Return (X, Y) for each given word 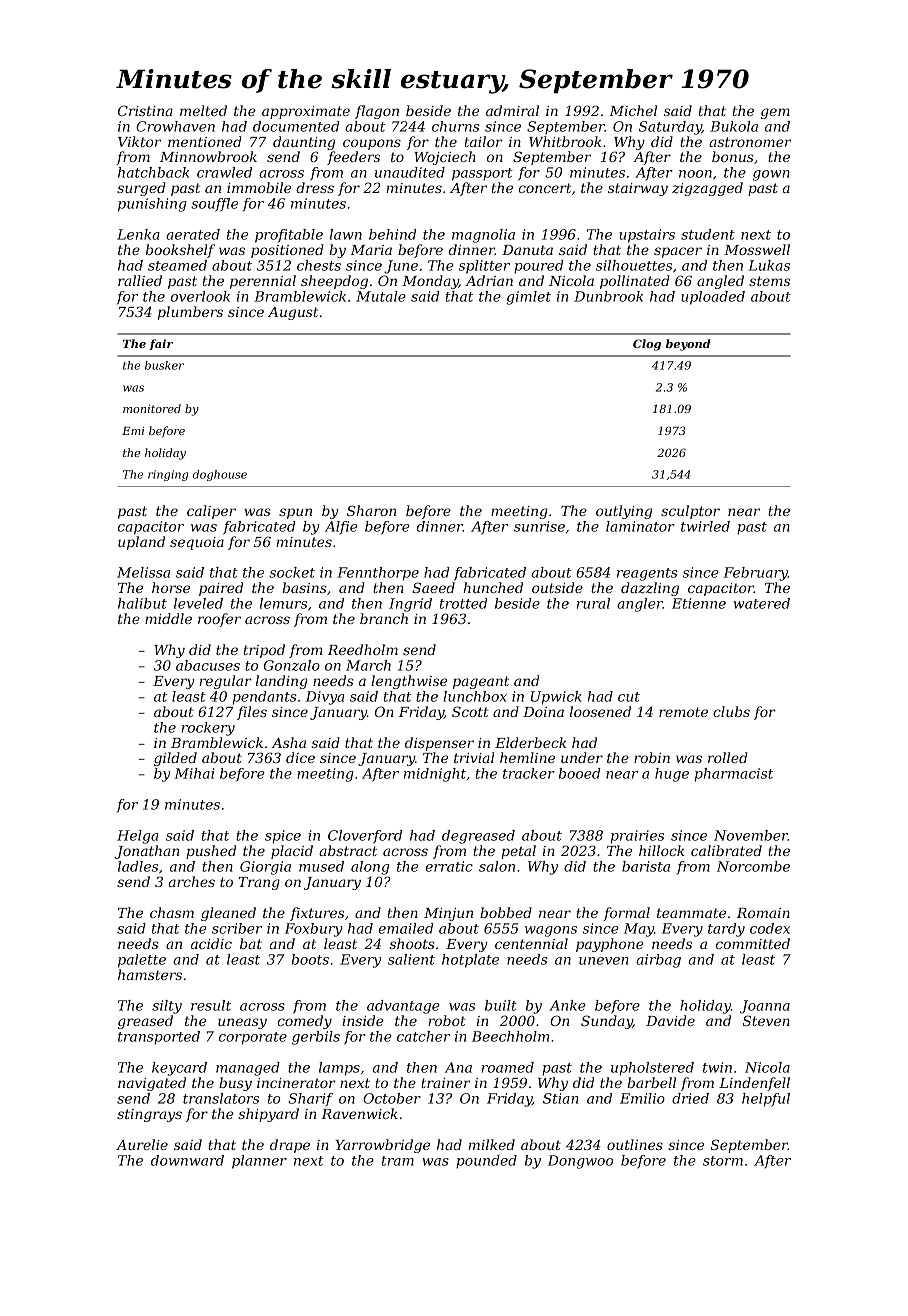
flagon (377, 112)
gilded (175, 759)
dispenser (439, 744)
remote (683, 712)
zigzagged (707, 189)
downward (187, 1160)
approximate (306, 112)
